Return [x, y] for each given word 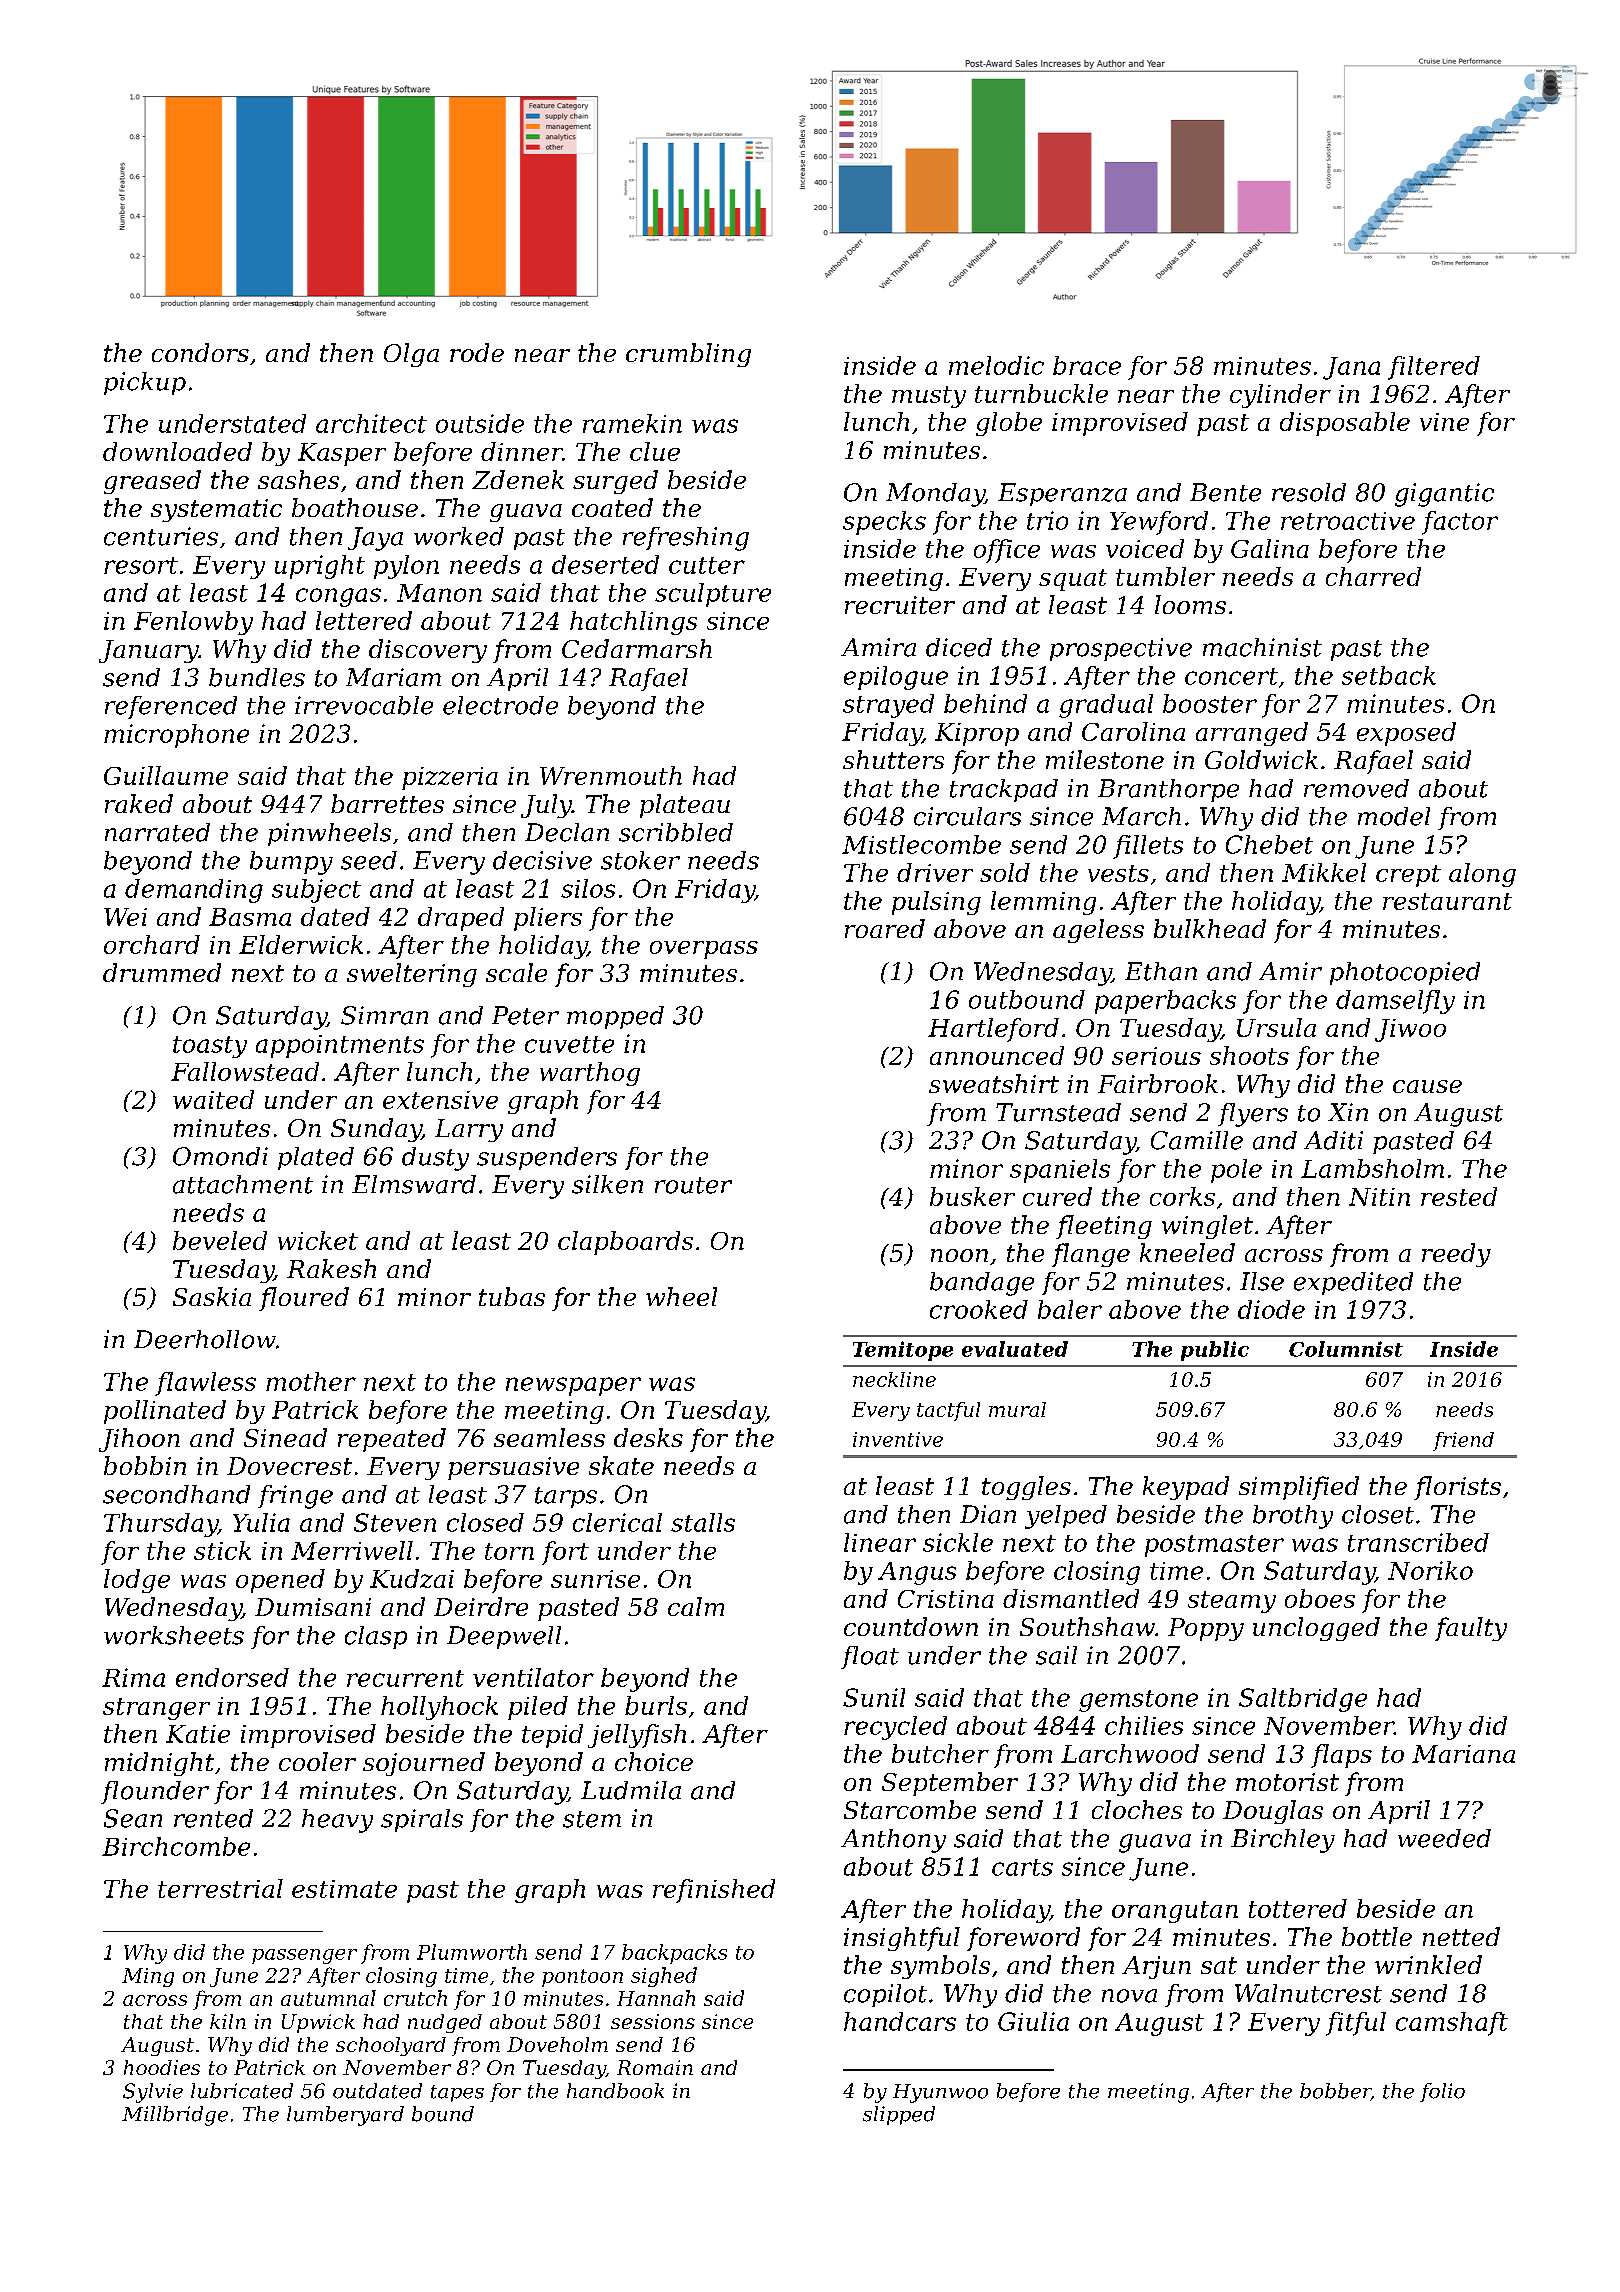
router [693, 1185]
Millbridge [175, 2116]
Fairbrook [1158, 1083]
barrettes [387, 803]
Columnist [1346, 1349]
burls [656, 1705]
